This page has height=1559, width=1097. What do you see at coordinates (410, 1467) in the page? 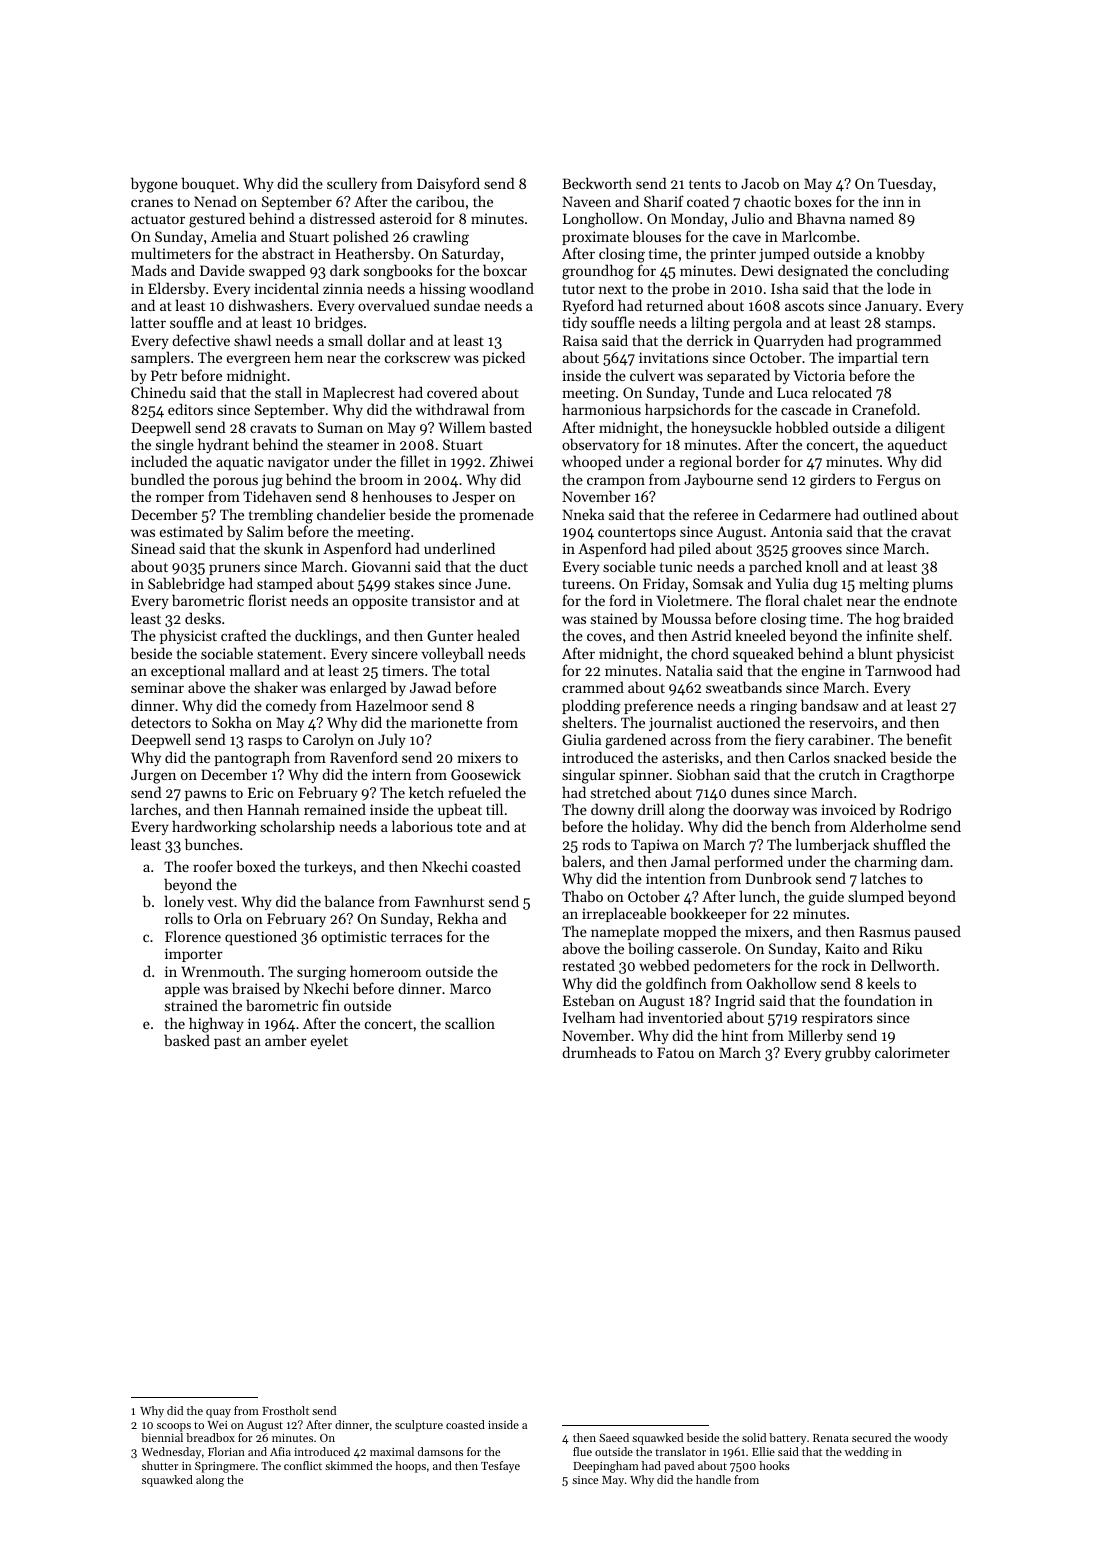
I see `hoops` at bounding box center [410, 1467].
